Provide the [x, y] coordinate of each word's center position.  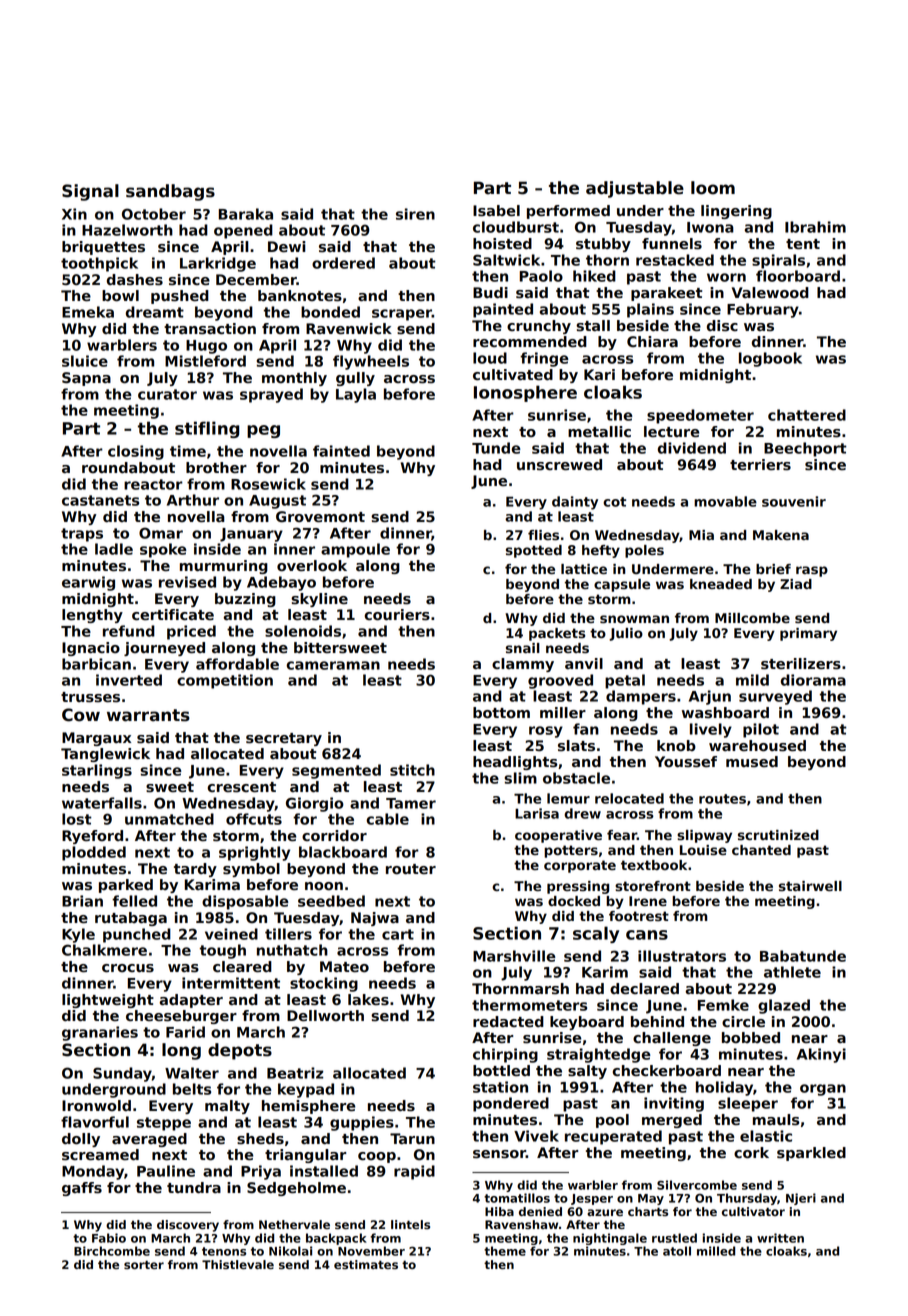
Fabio [109, 1238]
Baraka [246, 214]
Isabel [496, 211]
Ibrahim [815, 227]
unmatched [169, 819]
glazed [784, 1006]
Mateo [344, 967]
